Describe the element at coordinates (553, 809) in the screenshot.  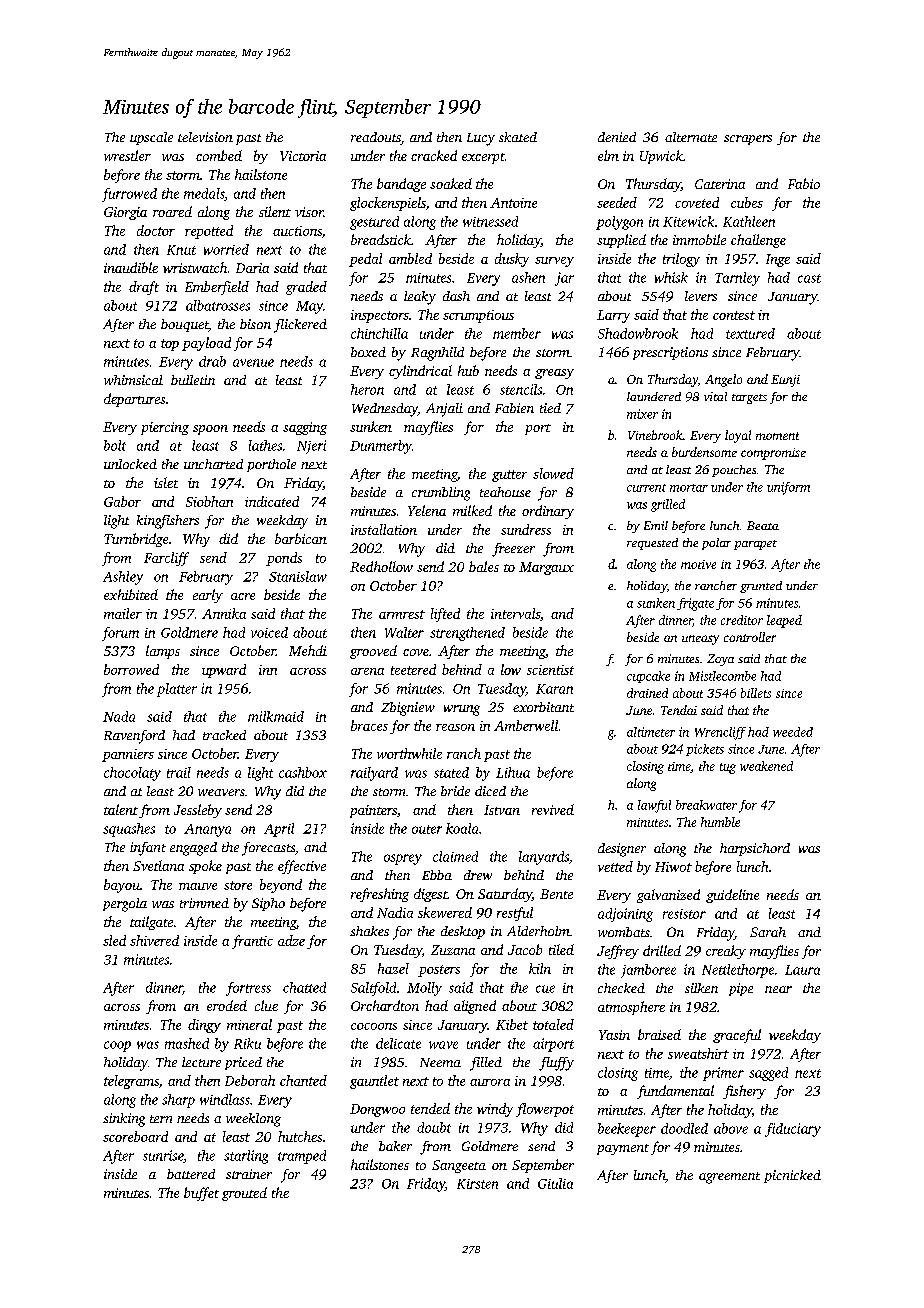
I see `revived` at that location.
